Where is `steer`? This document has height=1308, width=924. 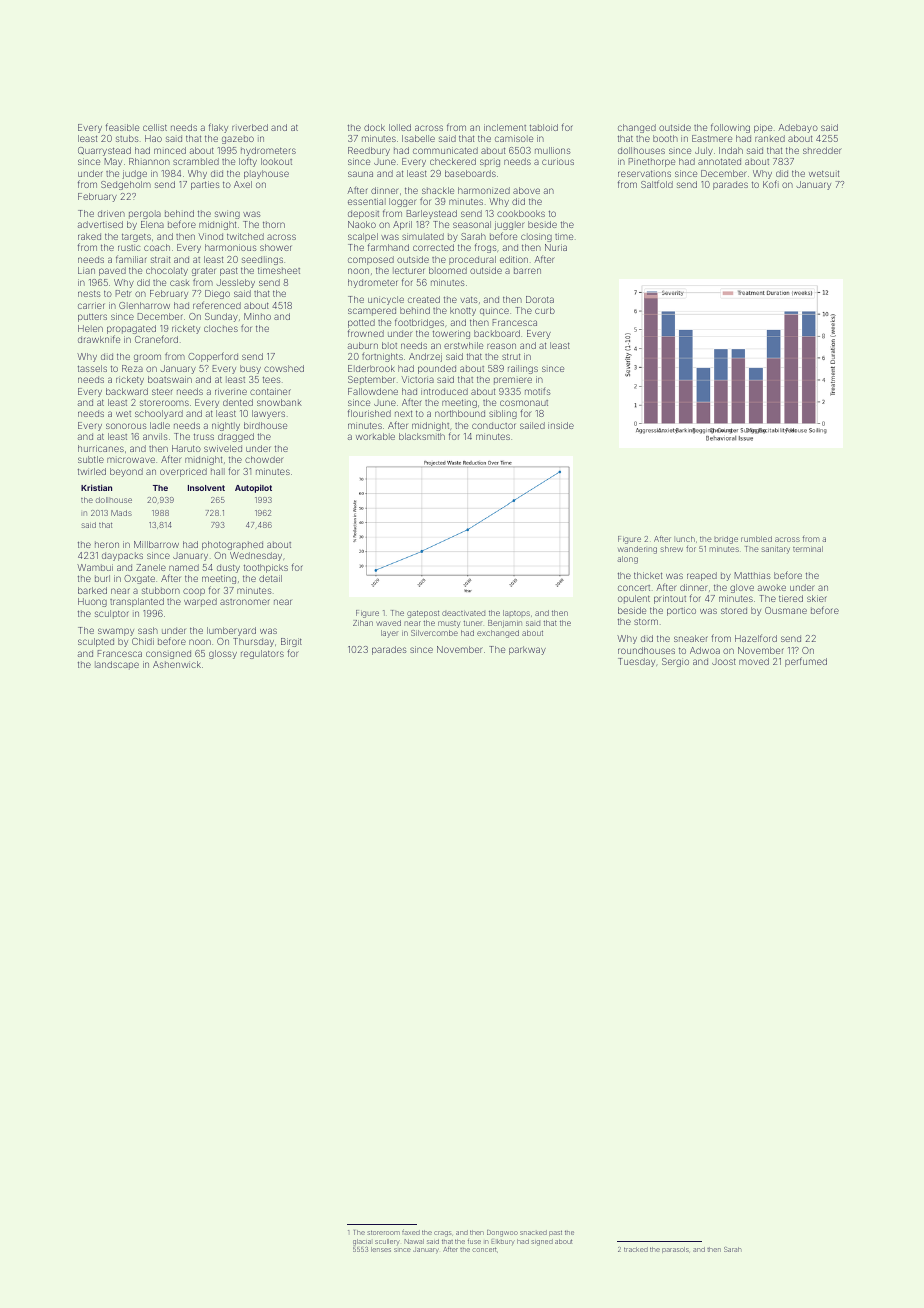
steer is located at coordinates (162, 392).
